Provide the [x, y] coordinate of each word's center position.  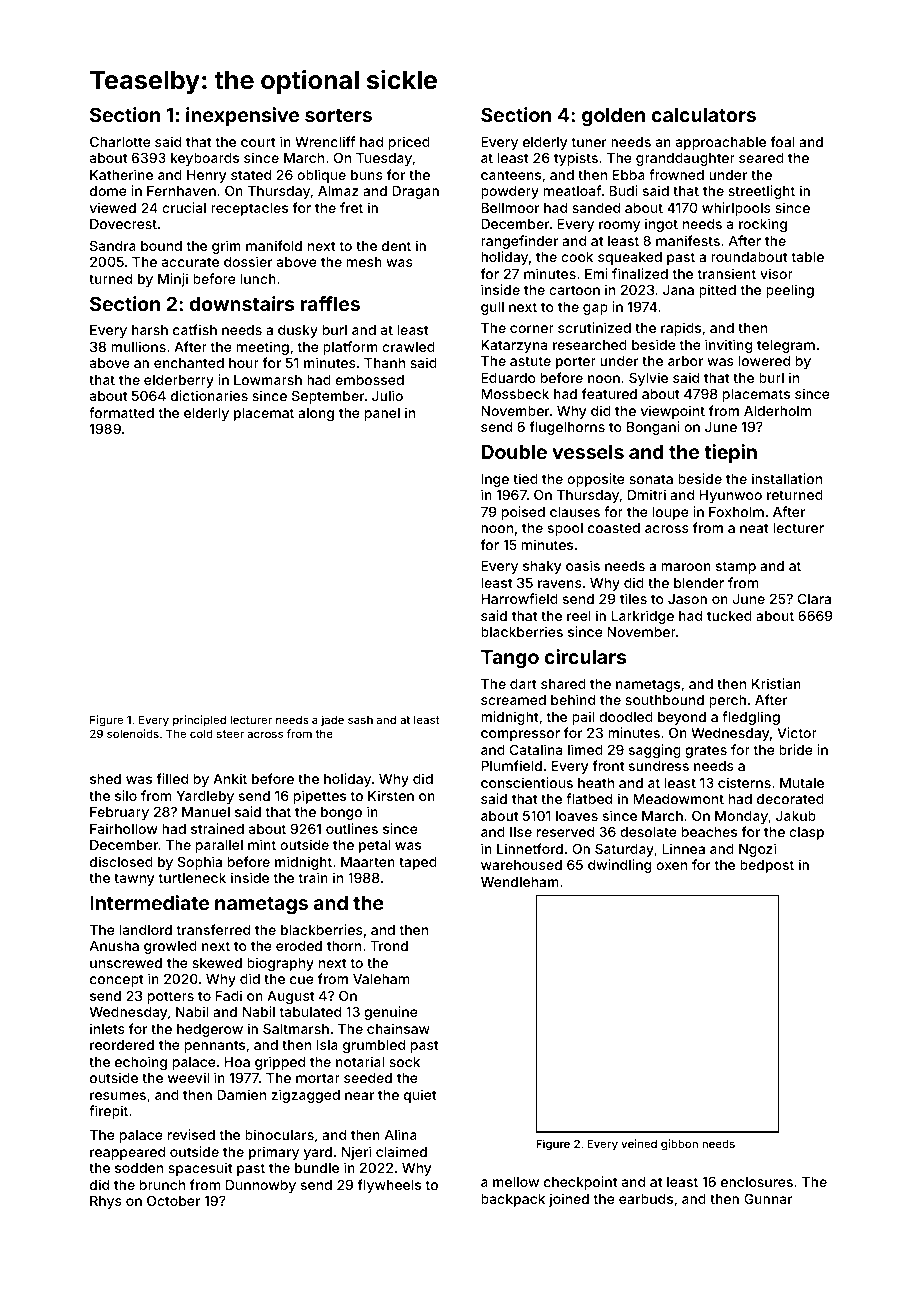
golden [613, 117]
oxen [671, 866]
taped [418, 863]
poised [523, 513]
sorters [338, 115]
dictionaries [209, 395]
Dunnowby [261, 1186]
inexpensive [242, 116]
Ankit [230, 778]
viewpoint [673, 412]
